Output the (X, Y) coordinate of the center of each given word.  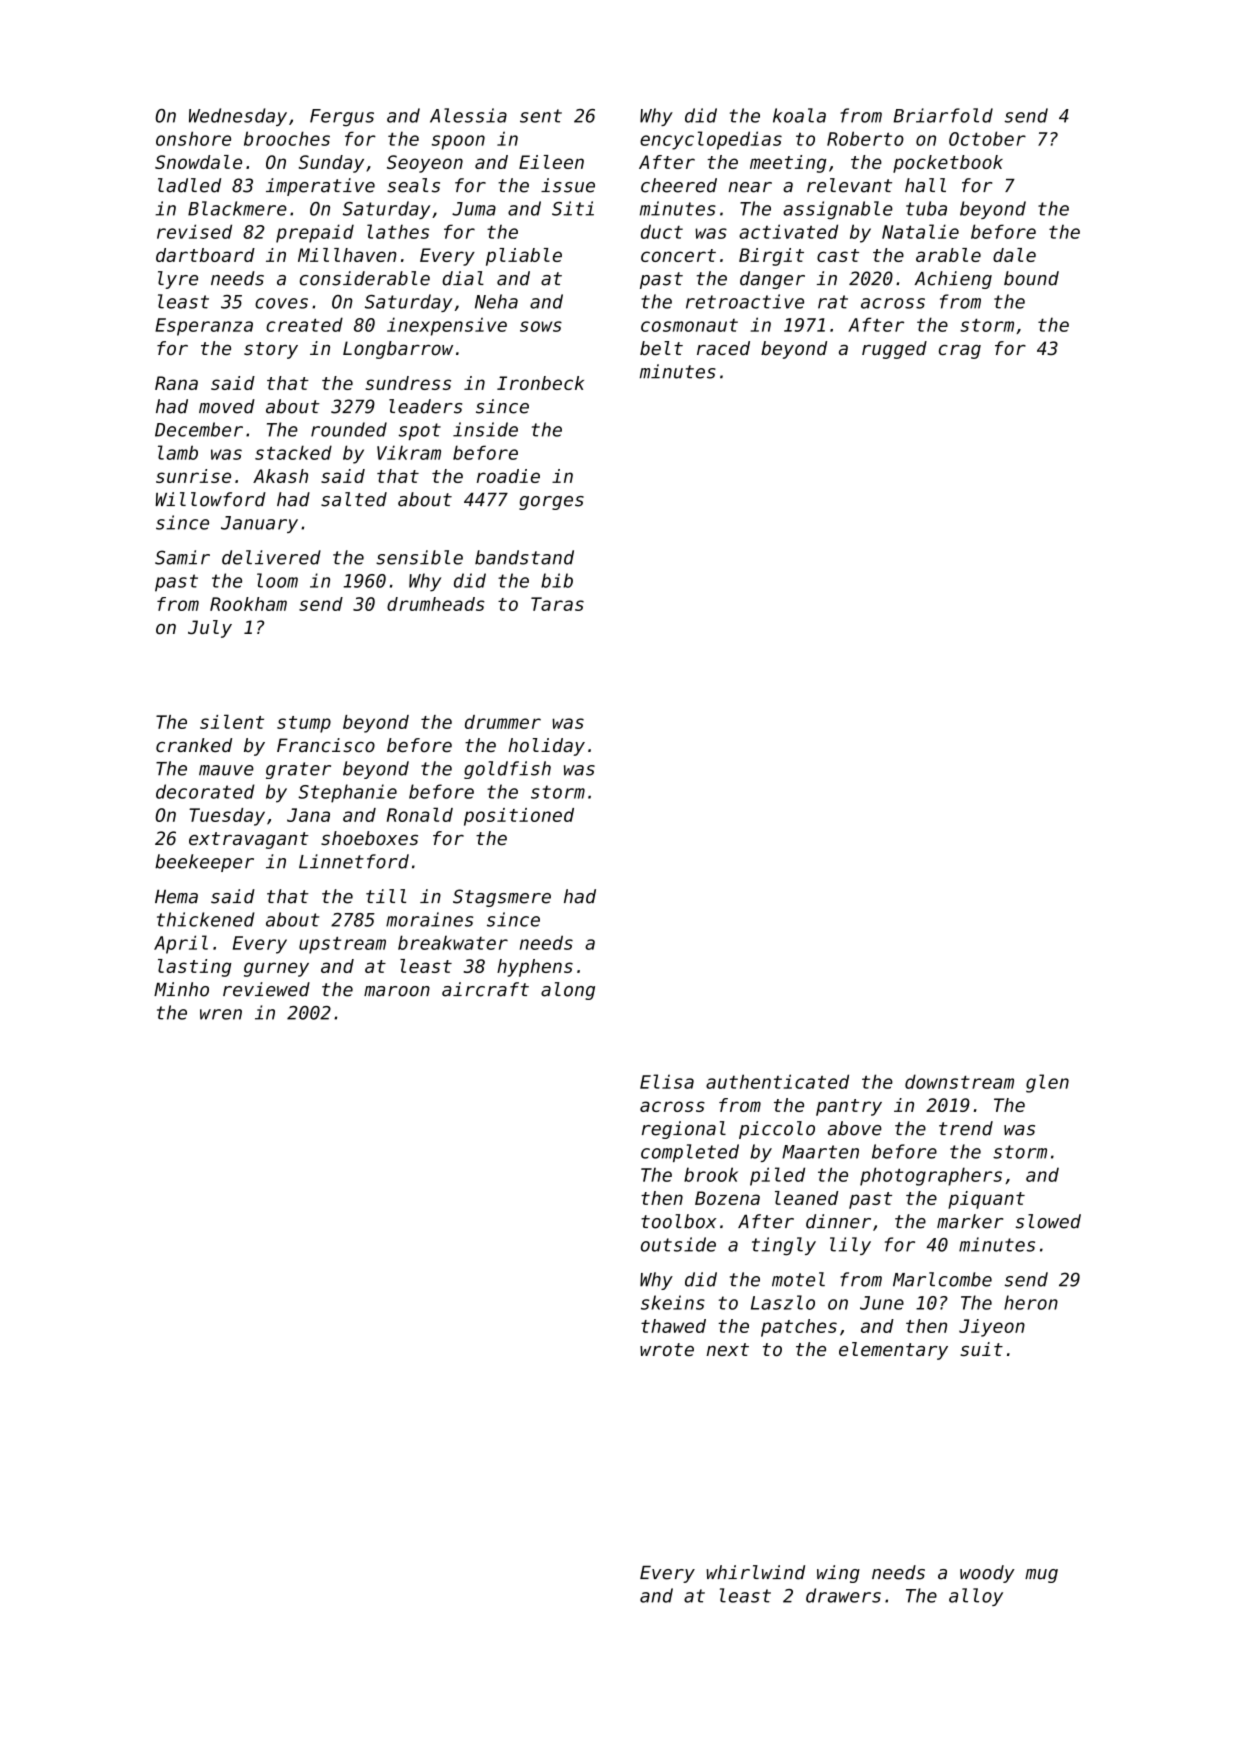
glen (1047, 1083)
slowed (1048, 1221)
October (987, 138)
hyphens (535, 968)
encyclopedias (711, 140)
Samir (182, 557)
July (210, 629)
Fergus (342, 118)
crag (960, 352)
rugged (894, 350)
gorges (551, 503)
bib (557, 580)
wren (221, 1014)
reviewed (266, 989)
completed (690, 1153)
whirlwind (755, 1572)
